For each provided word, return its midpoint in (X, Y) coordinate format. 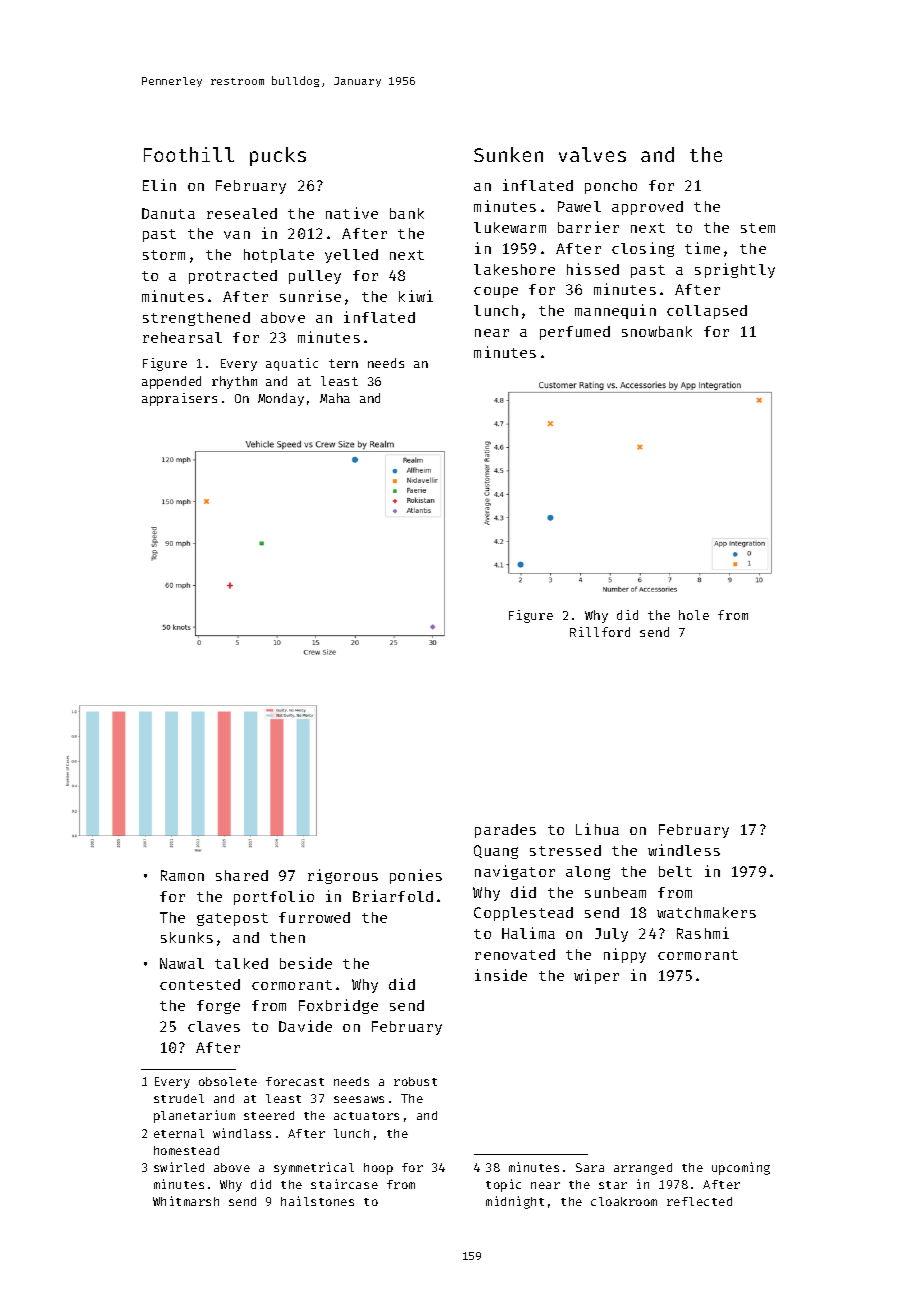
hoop (378, 1169)
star (613, 1185)
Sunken (508, 154)
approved (647, 208)
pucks (278, 156)
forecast (295, 1081)
